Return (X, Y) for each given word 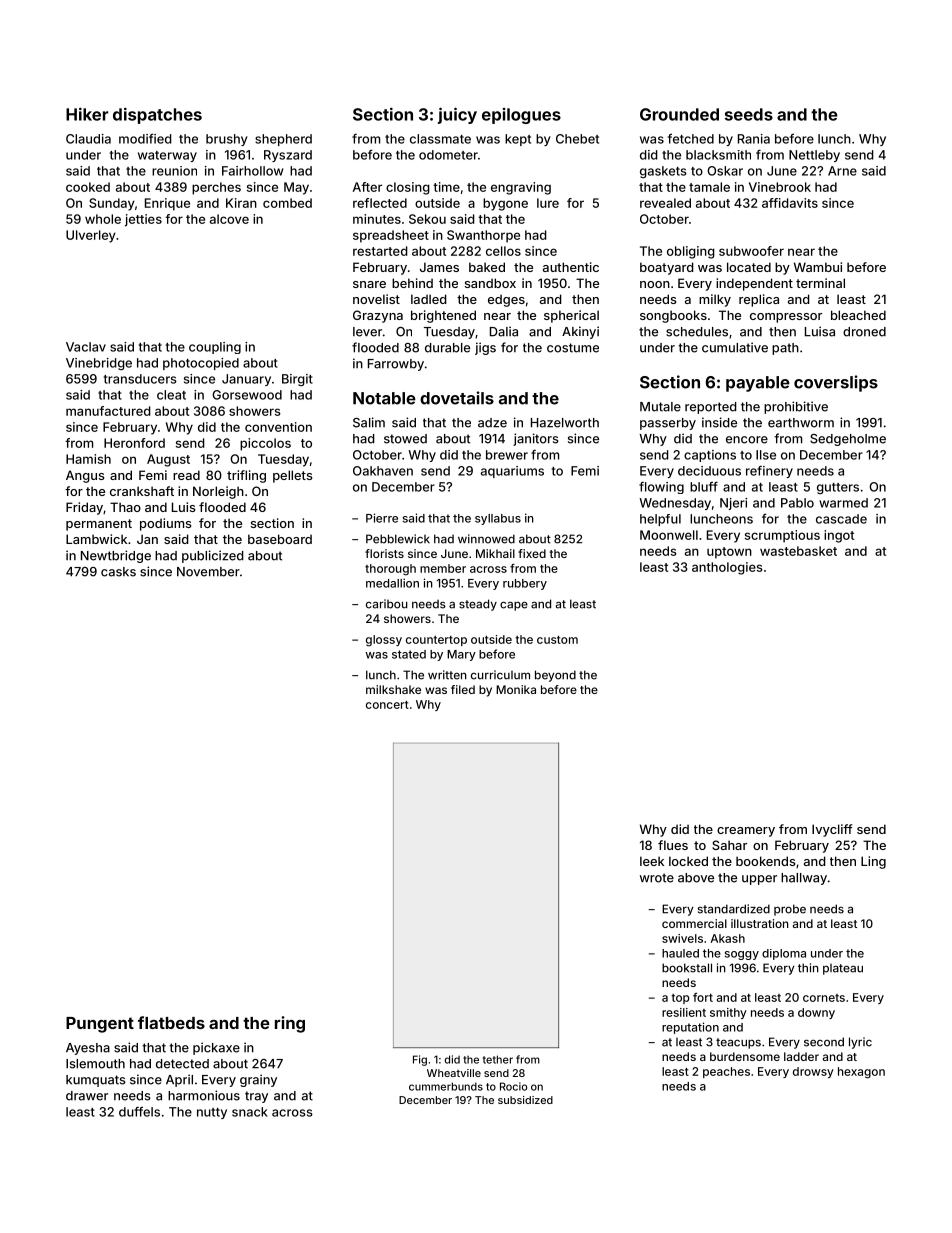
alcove (229, 219)
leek (652, 861)
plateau (843, 969)
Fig (420, 1060)
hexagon (861, 1073)
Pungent (100, 1025)
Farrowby (396, 365)
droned (864, 332)
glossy (384, 641)
